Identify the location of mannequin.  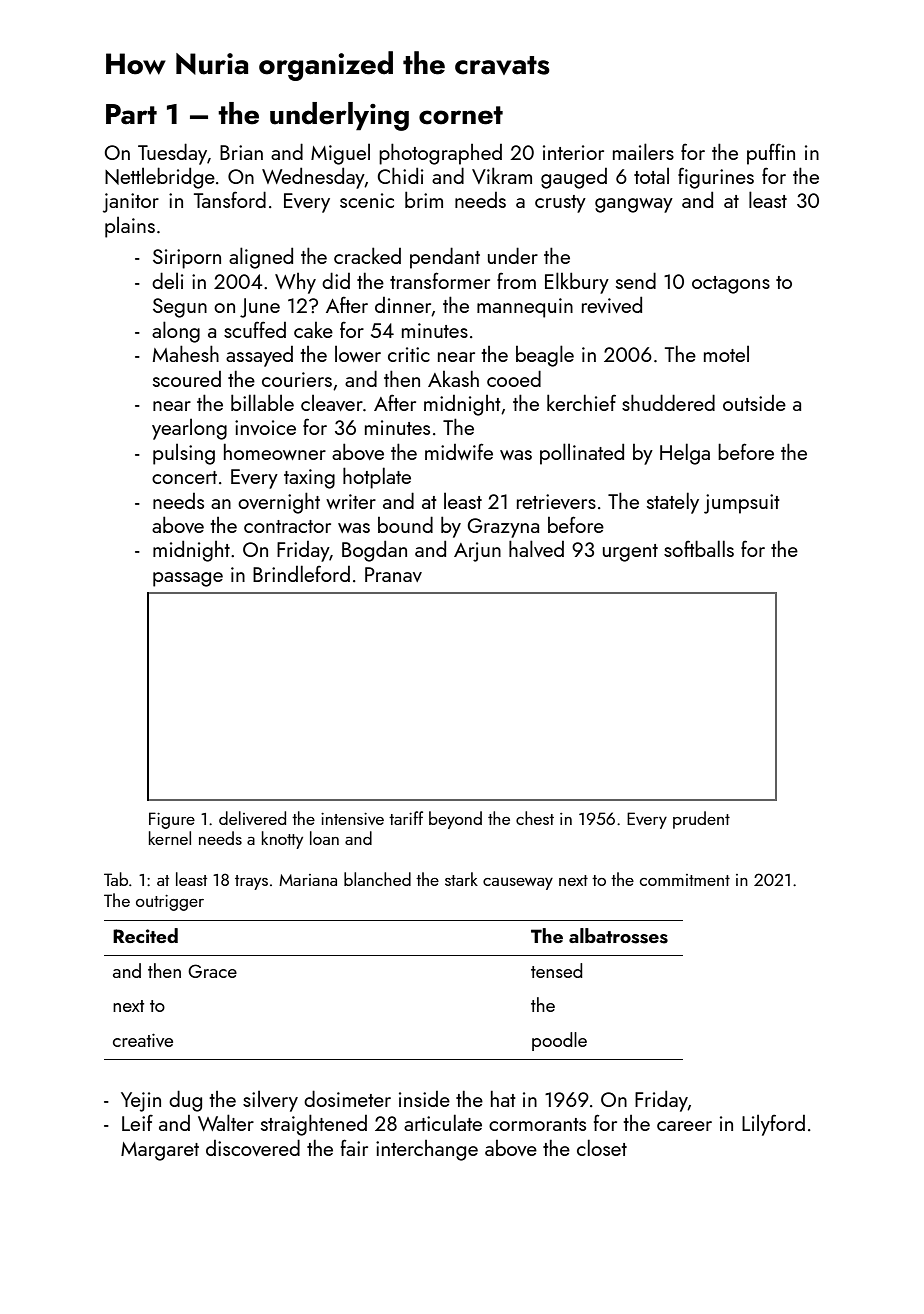
(525, 308).
